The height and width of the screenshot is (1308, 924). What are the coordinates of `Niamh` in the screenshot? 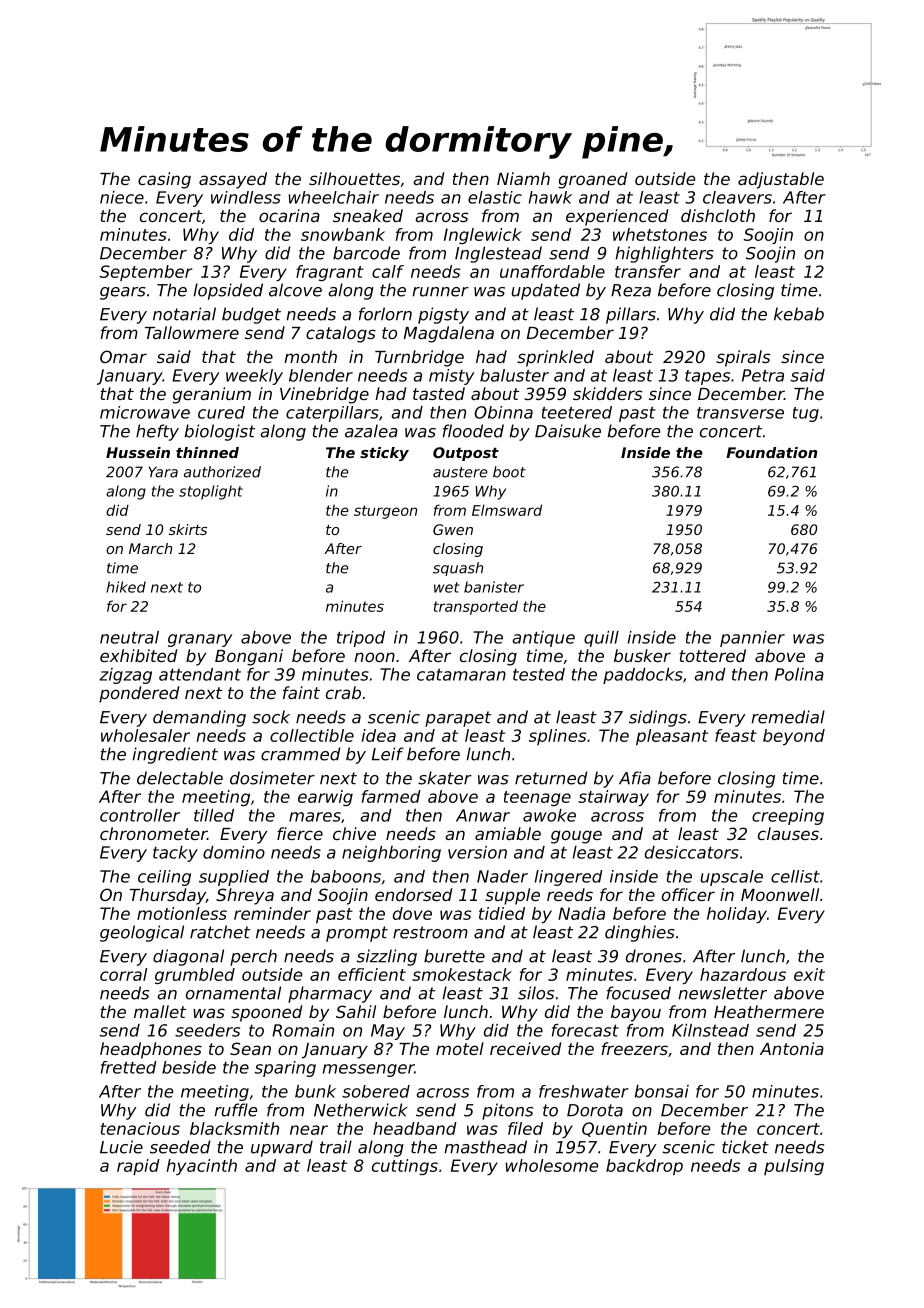 It's located at (523, 178).
